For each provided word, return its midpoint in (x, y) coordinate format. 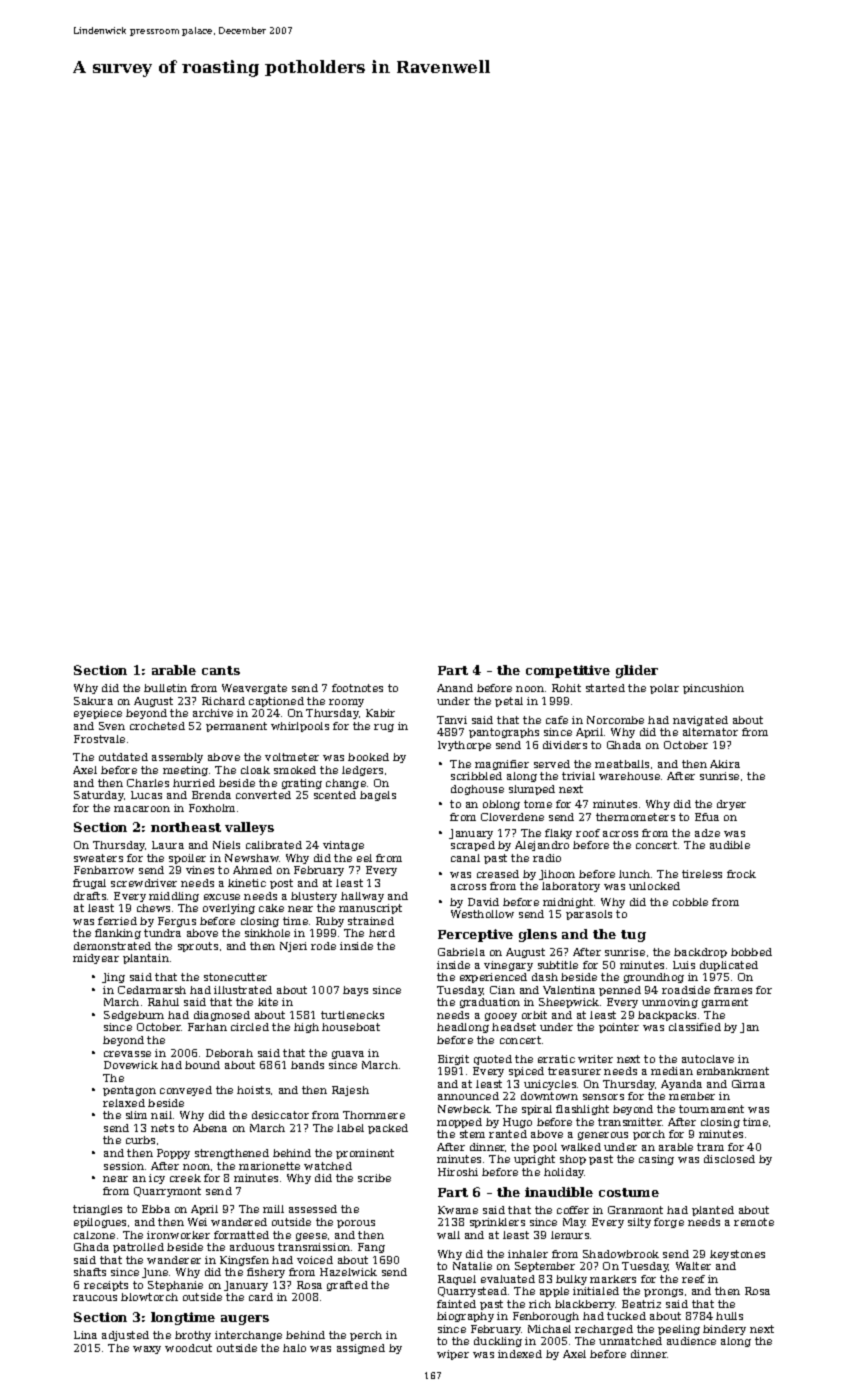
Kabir (380, 713)
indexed (520, 1354)
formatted (241, 1235)
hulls (729, 1316)
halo (294, 1348)
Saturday (99, 796)
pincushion (713, 689)
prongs (663, 1293)
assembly (177, 758)
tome (538, 804)
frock (741, 874)
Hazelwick (348, 1272)
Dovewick (131, 1065)
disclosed (729, 1159)
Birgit (453, 1060)
